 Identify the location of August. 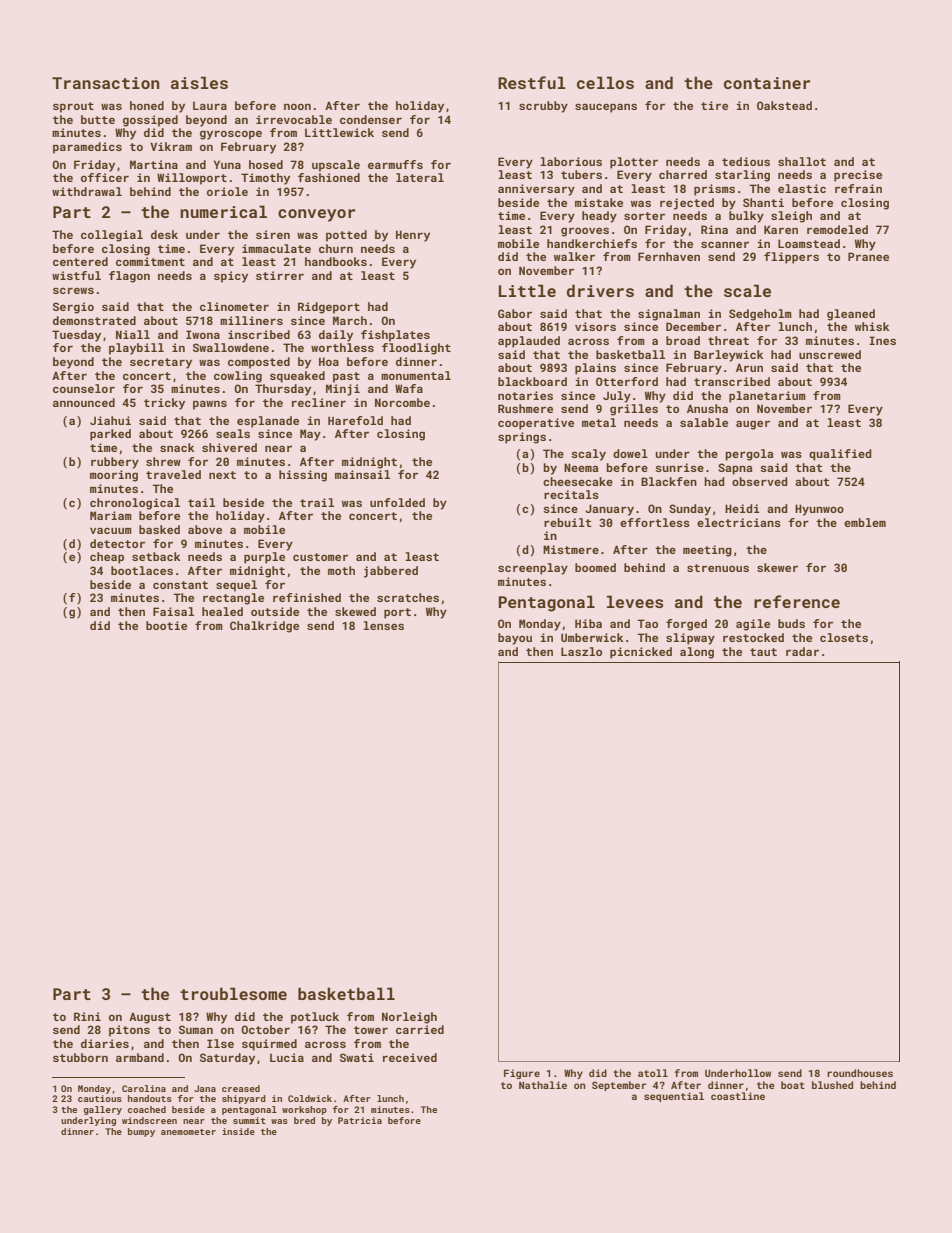
(150, 1018).
